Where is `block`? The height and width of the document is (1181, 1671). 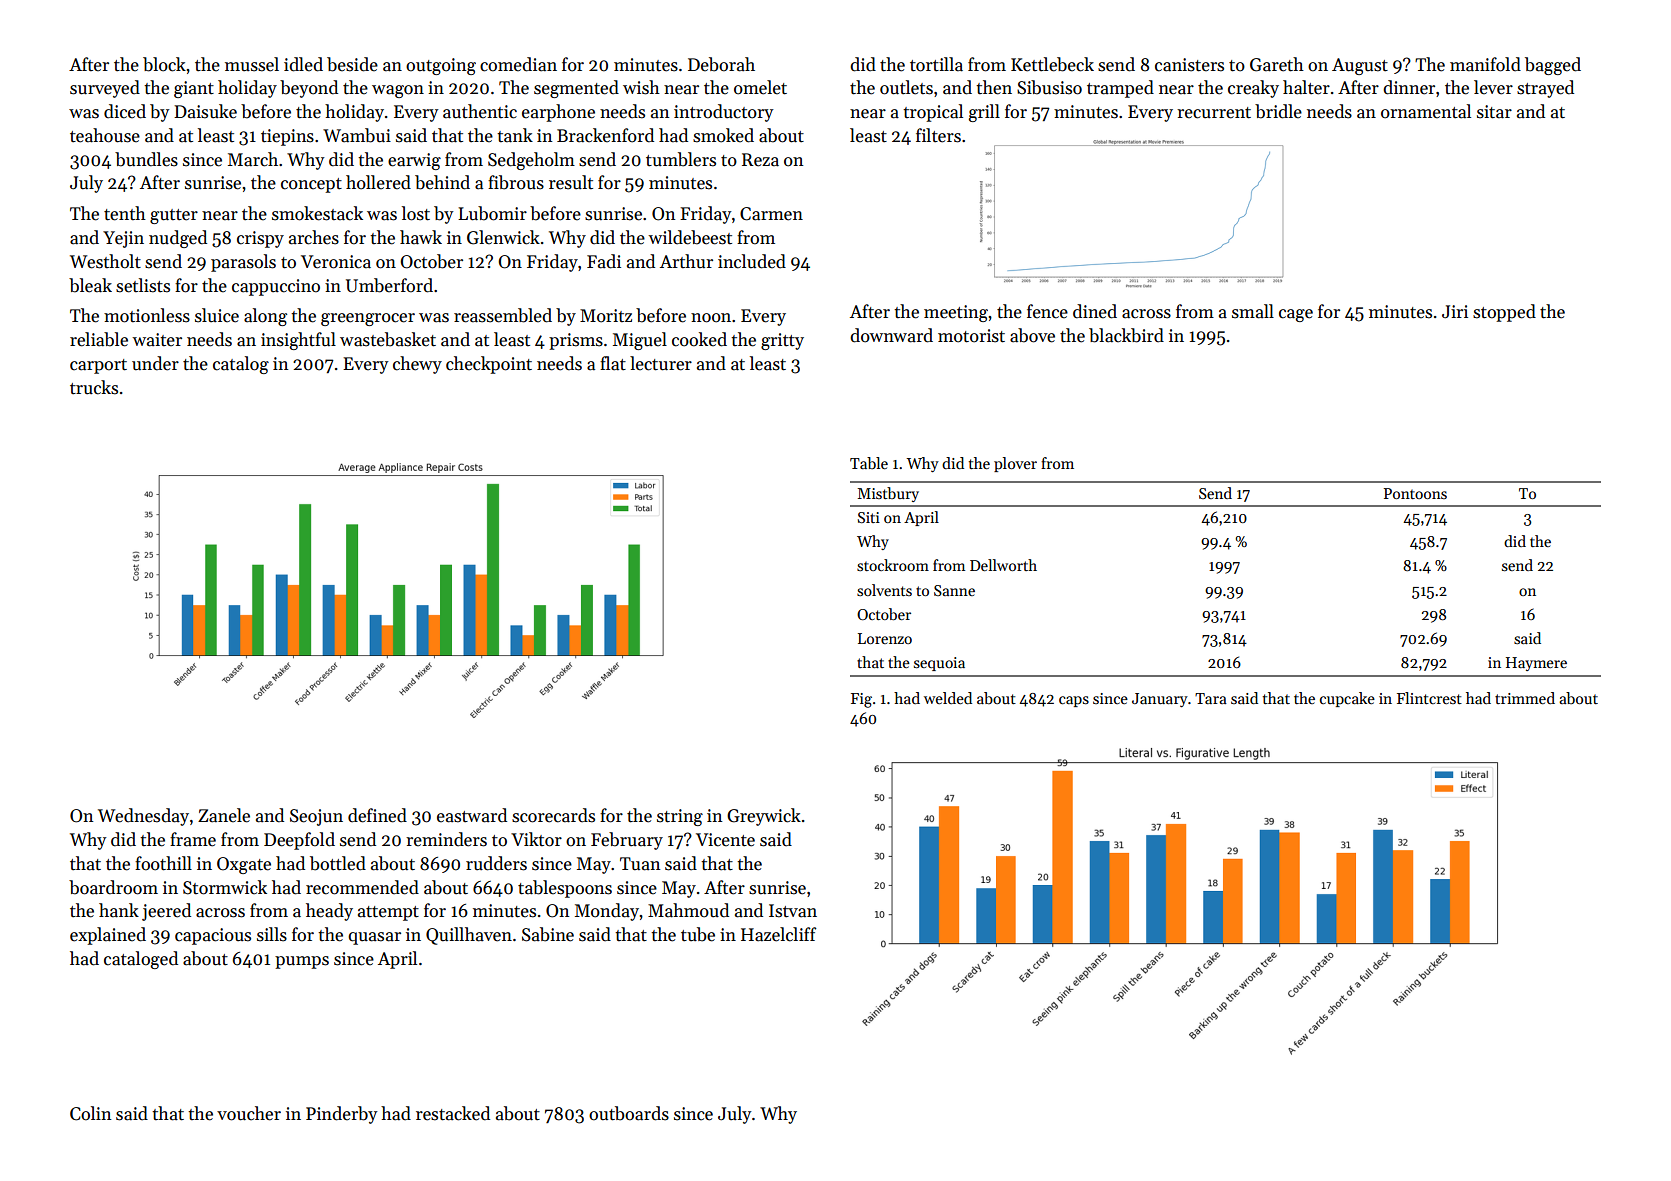
block is located at coordinates (164, 64).
